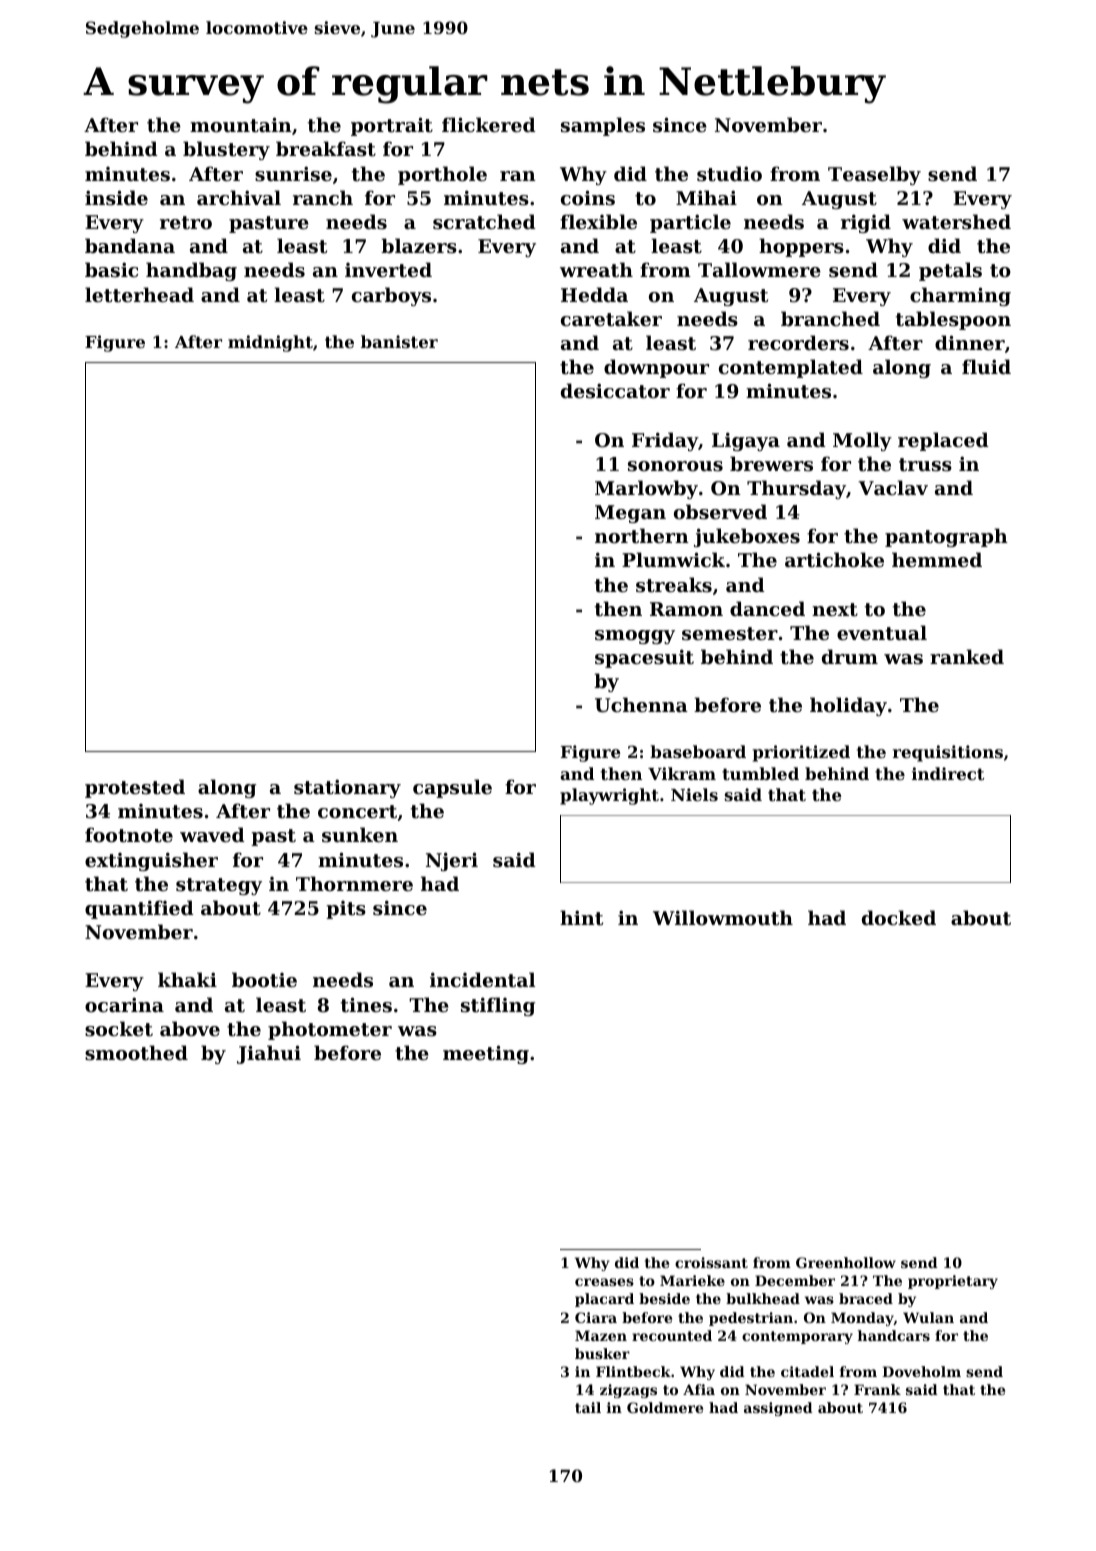  What do you see at coordinates (419, 246) in the screenshot?
I see `blazers` at bounding box center [419, 246].
